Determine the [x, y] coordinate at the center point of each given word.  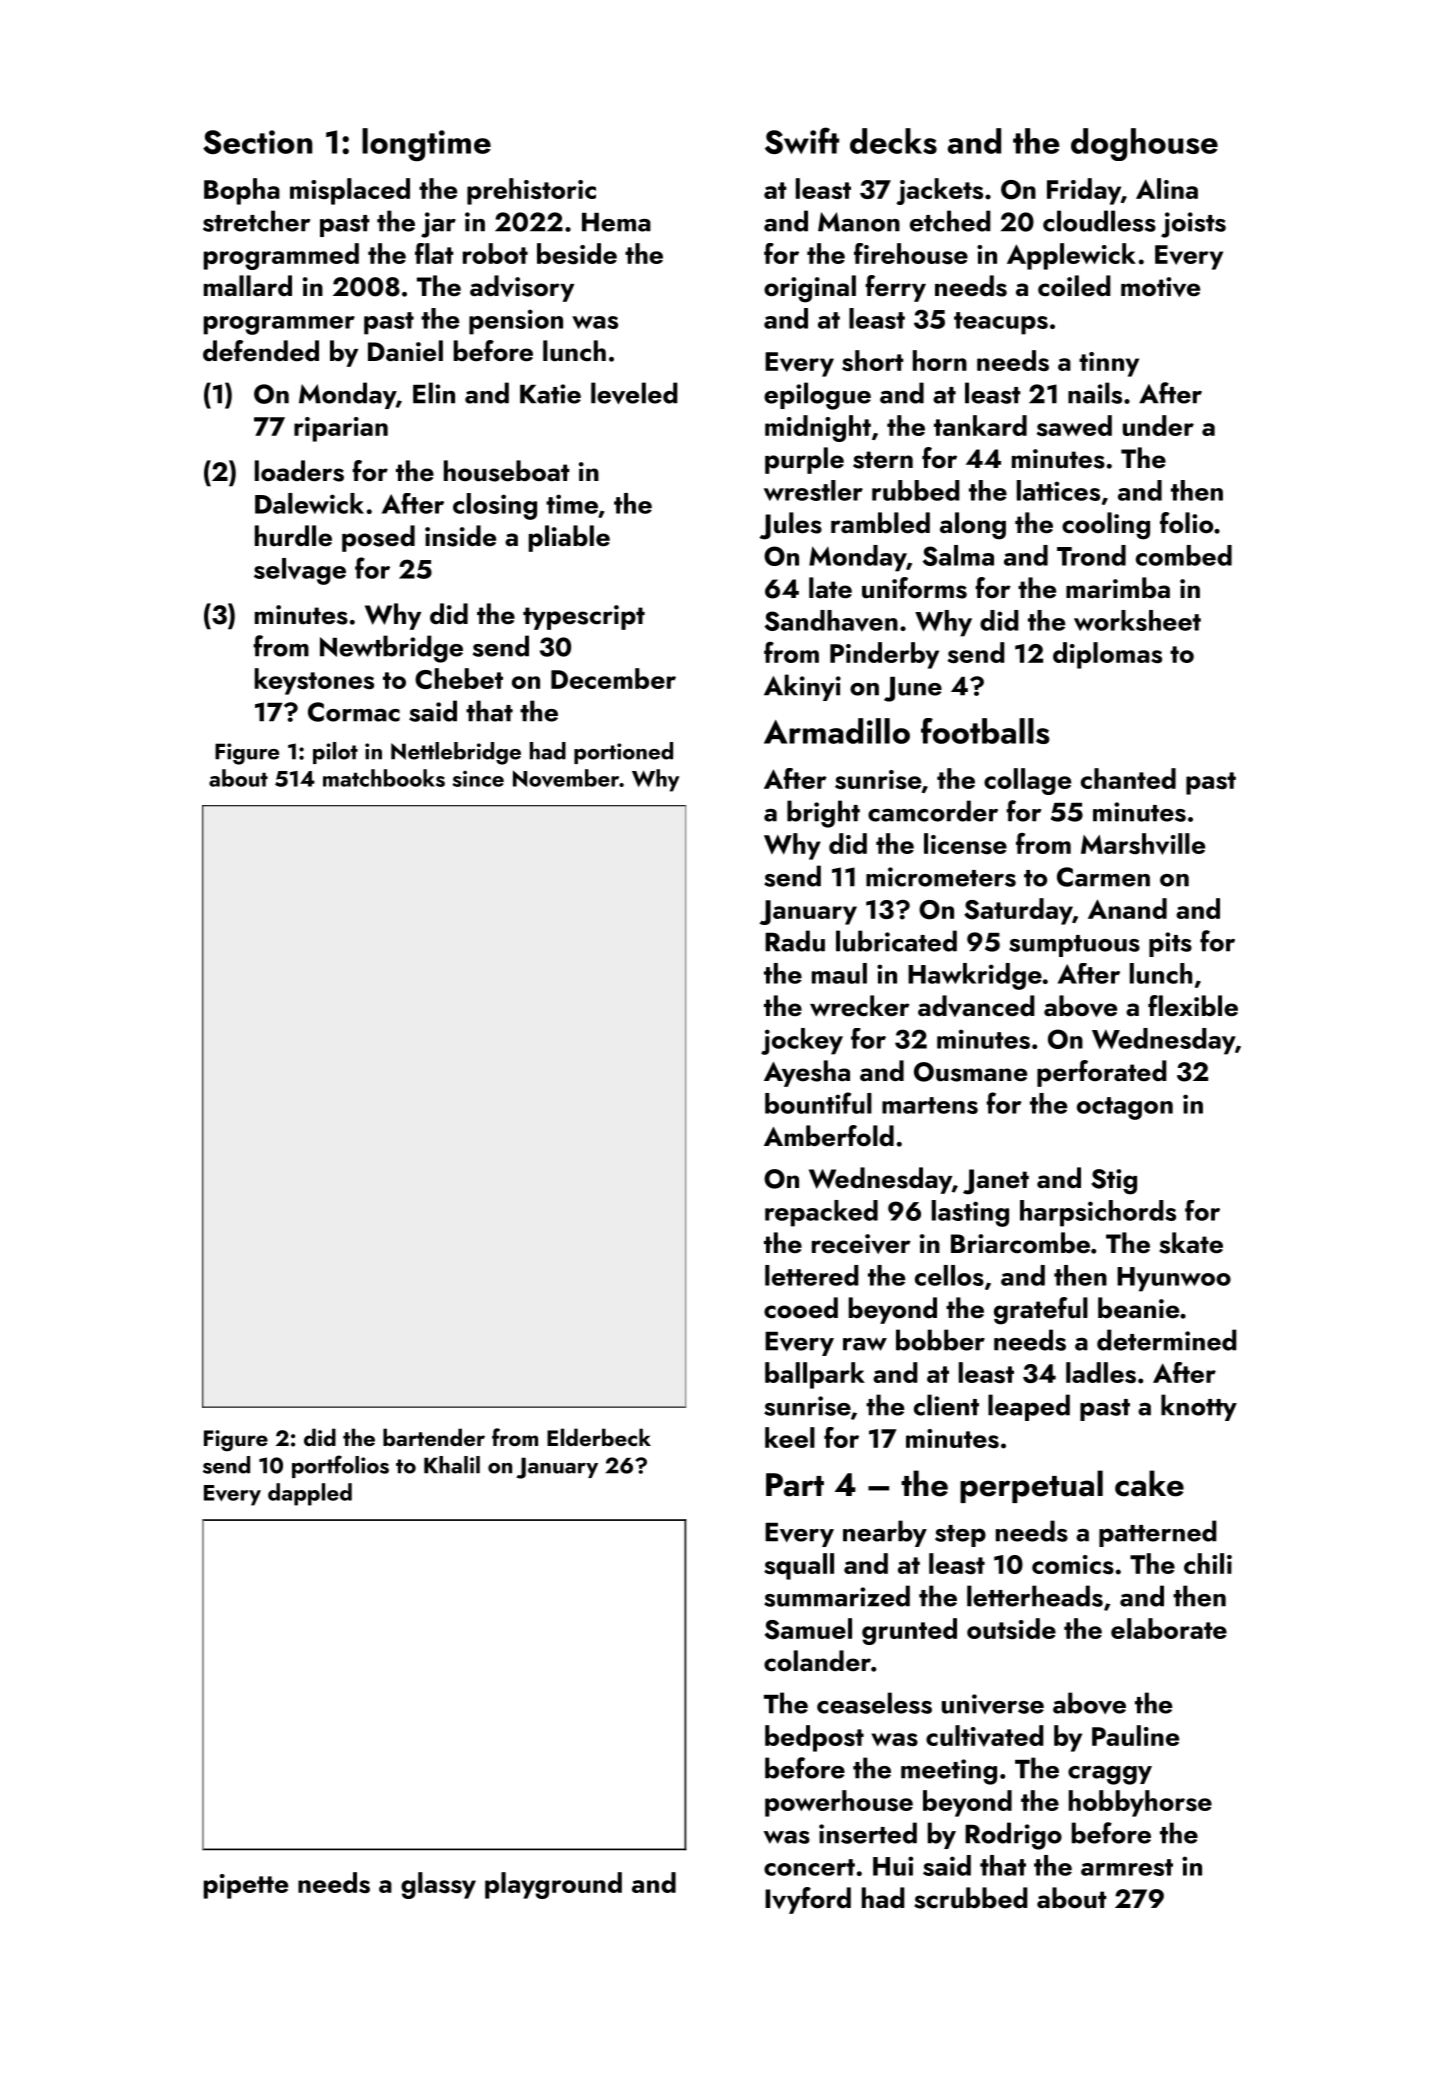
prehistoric [531, 191]
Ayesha [807, 1073]
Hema [616, 222]
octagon [1125, 1108]
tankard [980, 425]
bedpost [814, 1738]
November [566, 778]
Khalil [452, 1465]
